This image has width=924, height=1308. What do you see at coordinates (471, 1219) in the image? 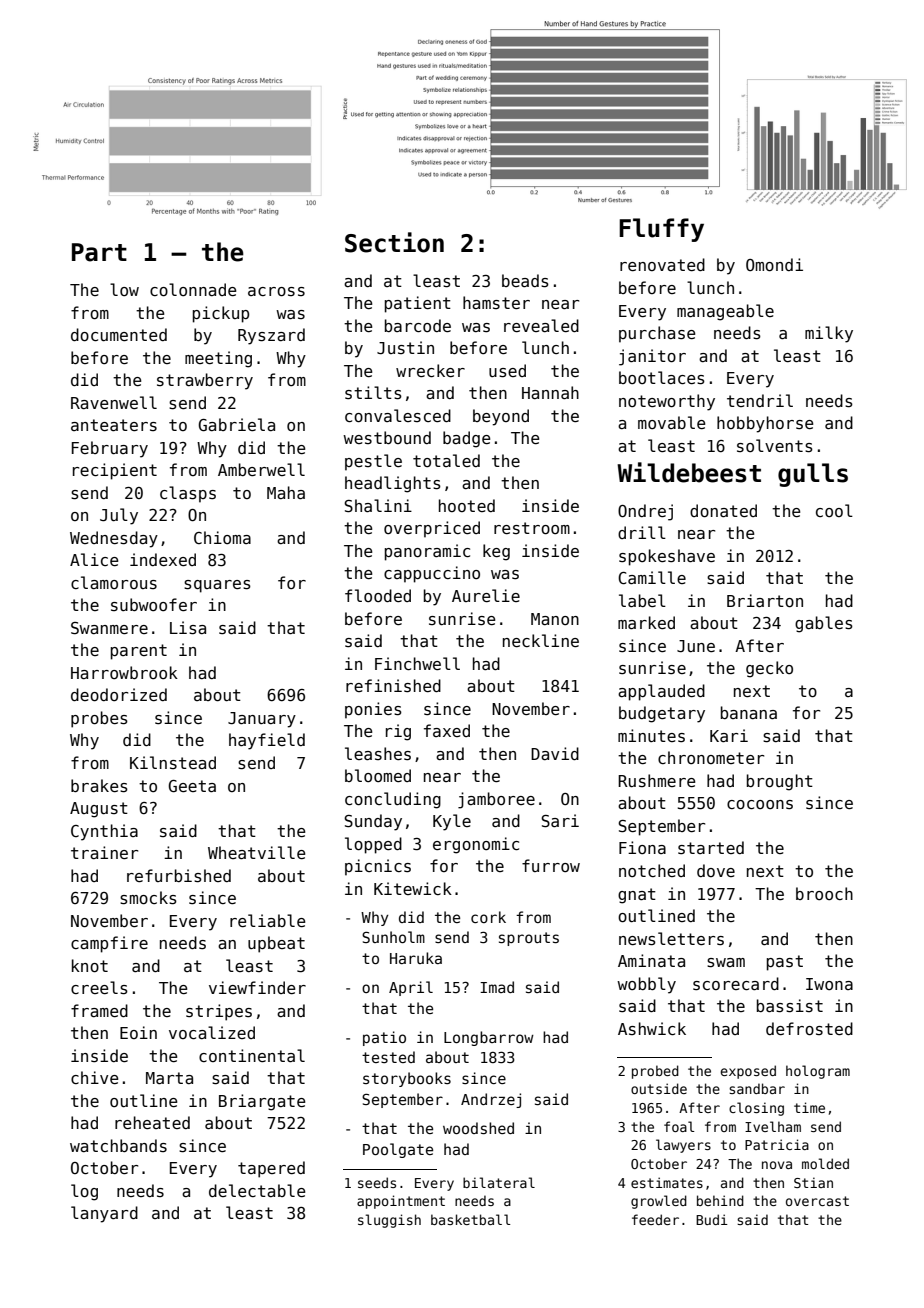
I see `basketball` at bounding box center [471, 1219].
